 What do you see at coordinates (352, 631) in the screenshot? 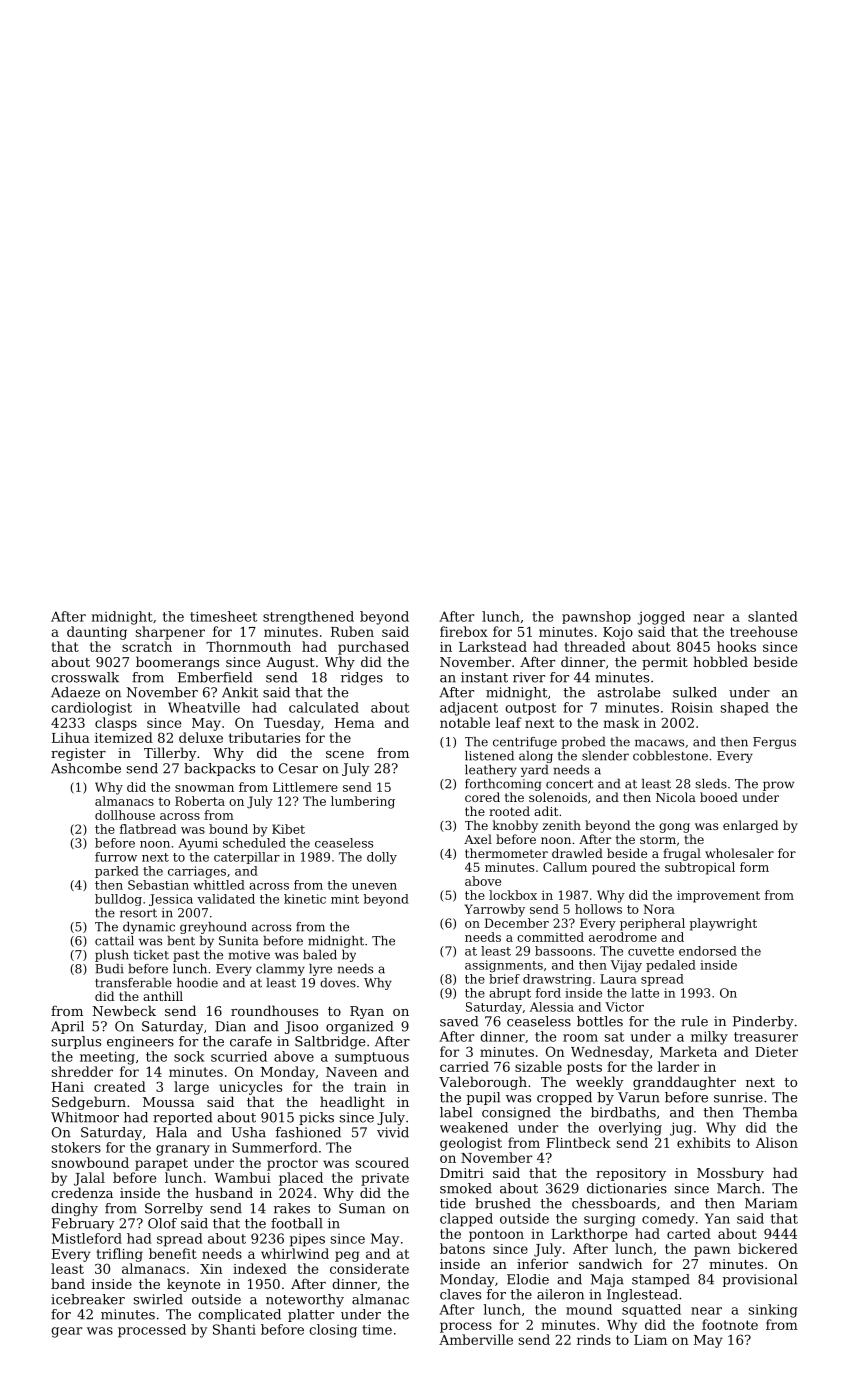
I see `Ruben` at bounding box center [352, 631].
